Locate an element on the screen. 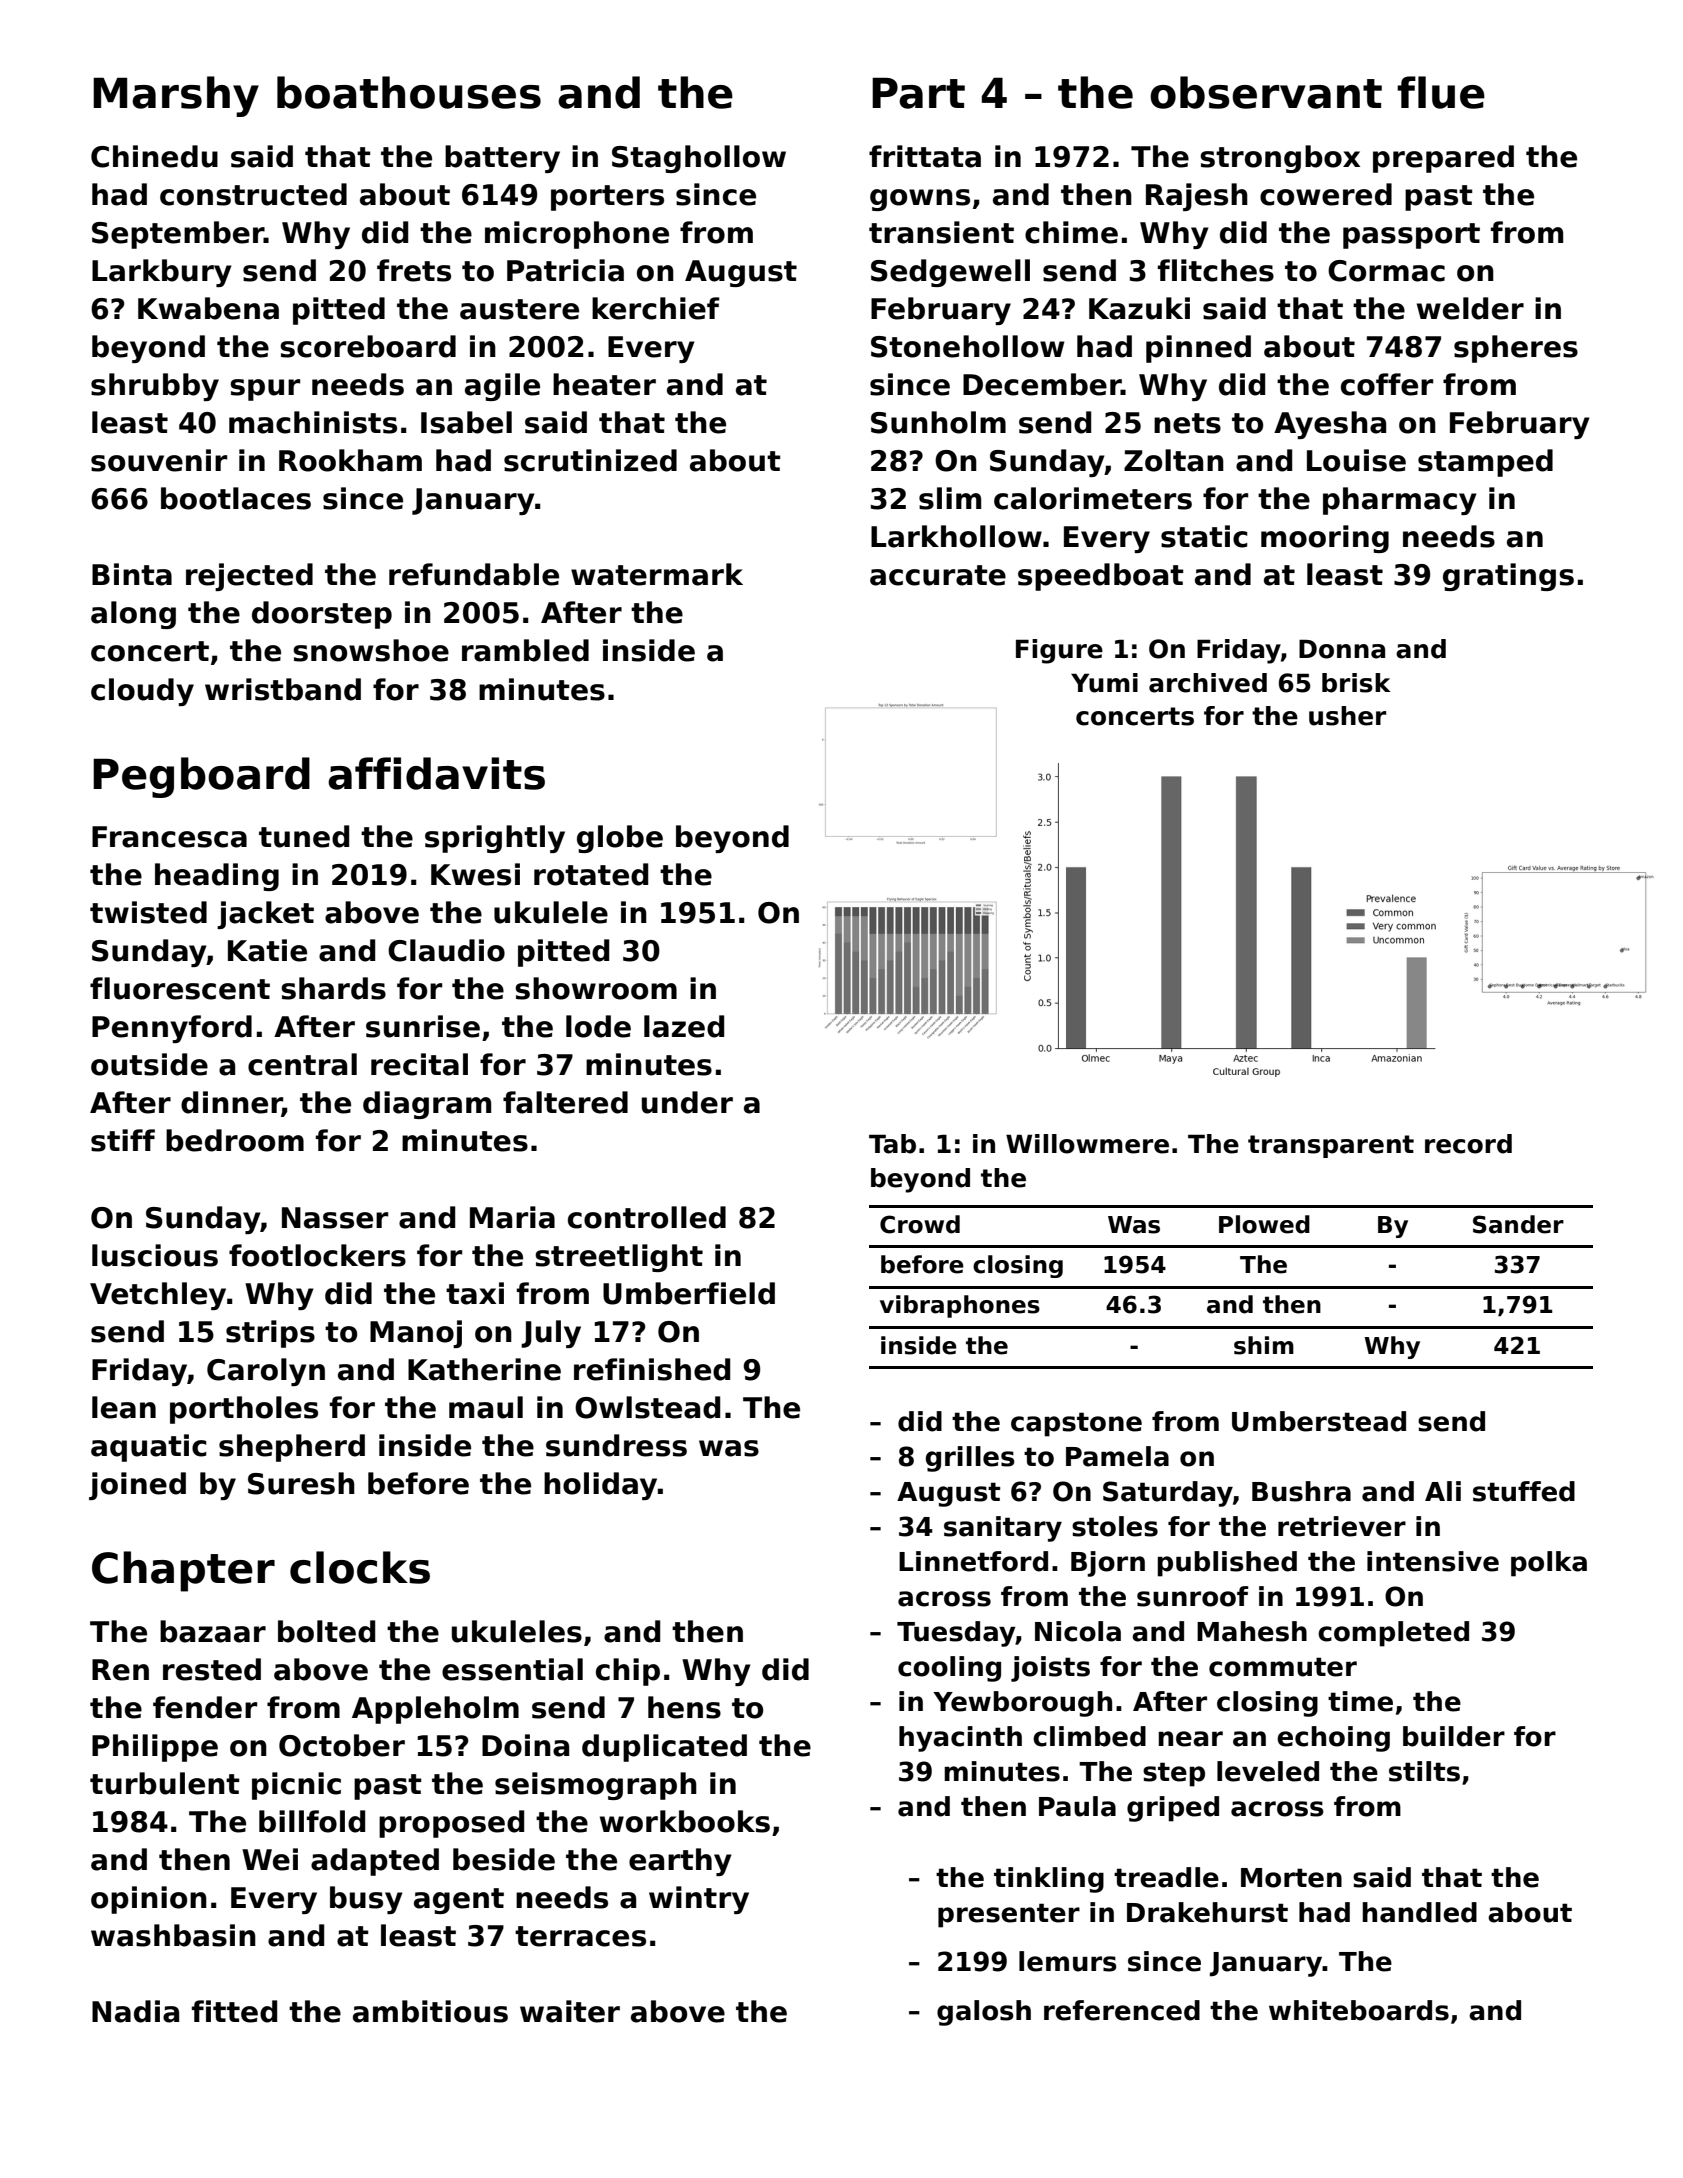 The height and width of the screenshot is (2178, 1683). handled is located at coordinates (1419, 1912).
